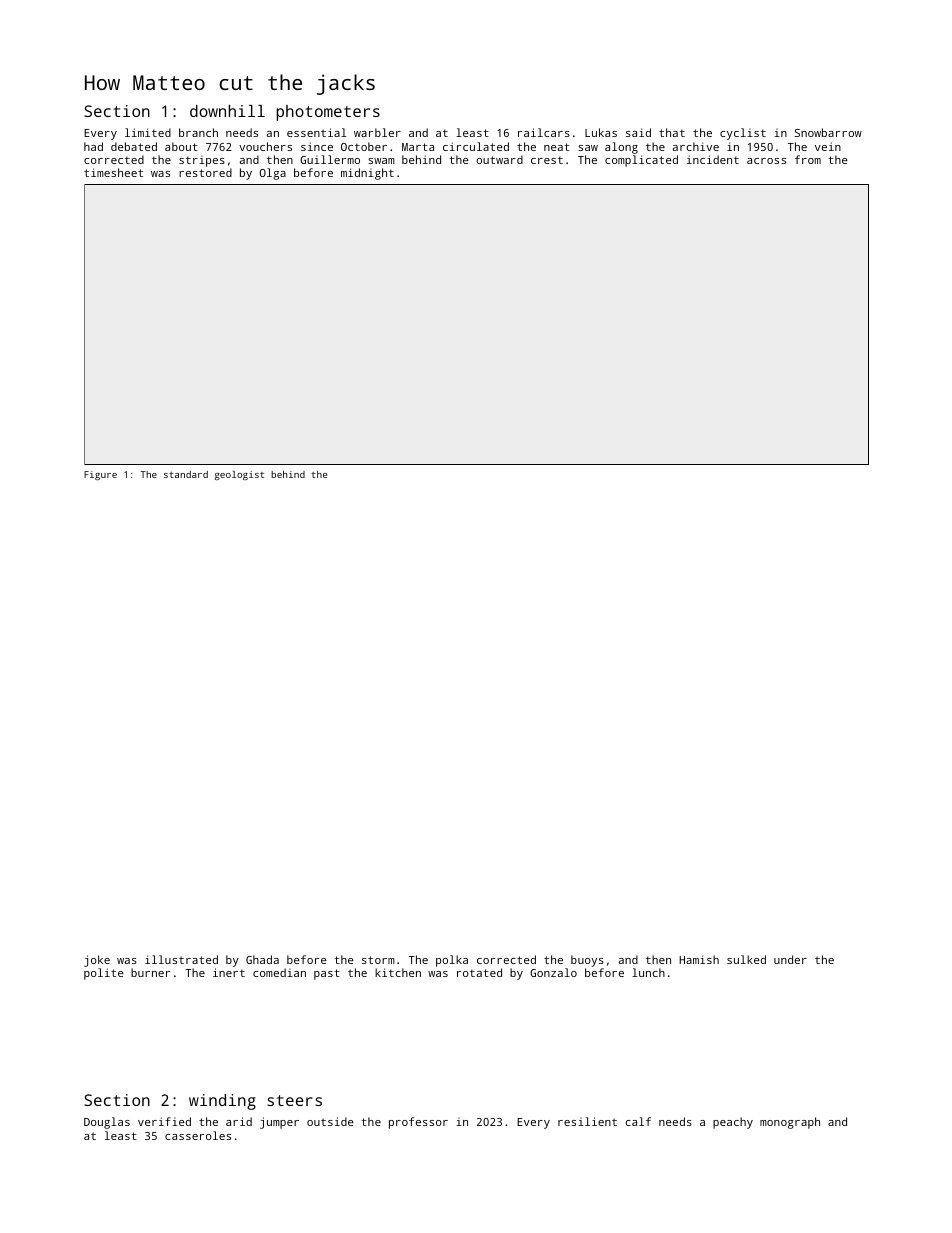 Image resolution: width=952 pixels, height=1233 pixels. What do you see at coordinates (186, 474) in the document?
I see `standard` at bounding box center [186, 474].
